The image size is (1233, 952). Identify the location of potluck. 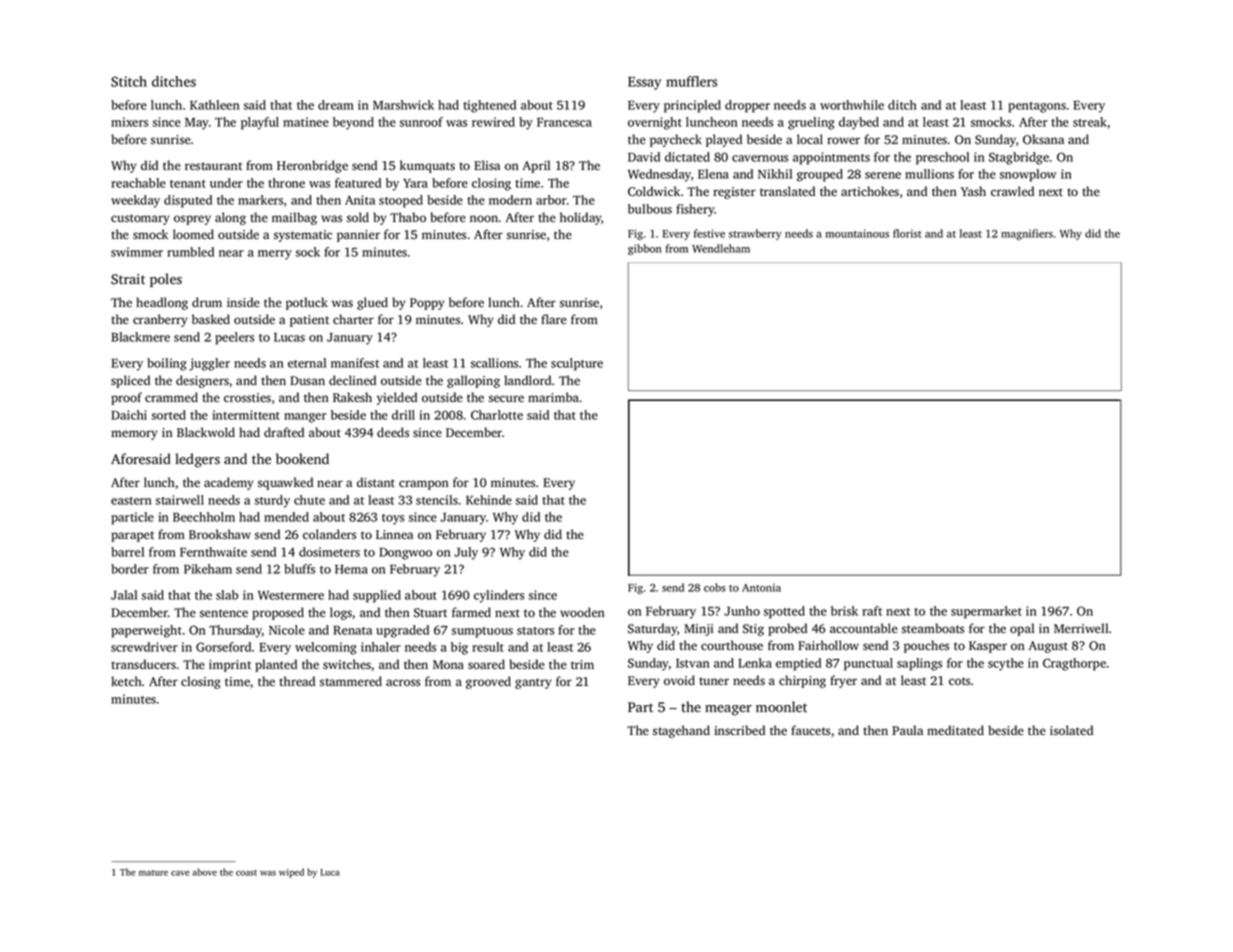
(307, 303).
